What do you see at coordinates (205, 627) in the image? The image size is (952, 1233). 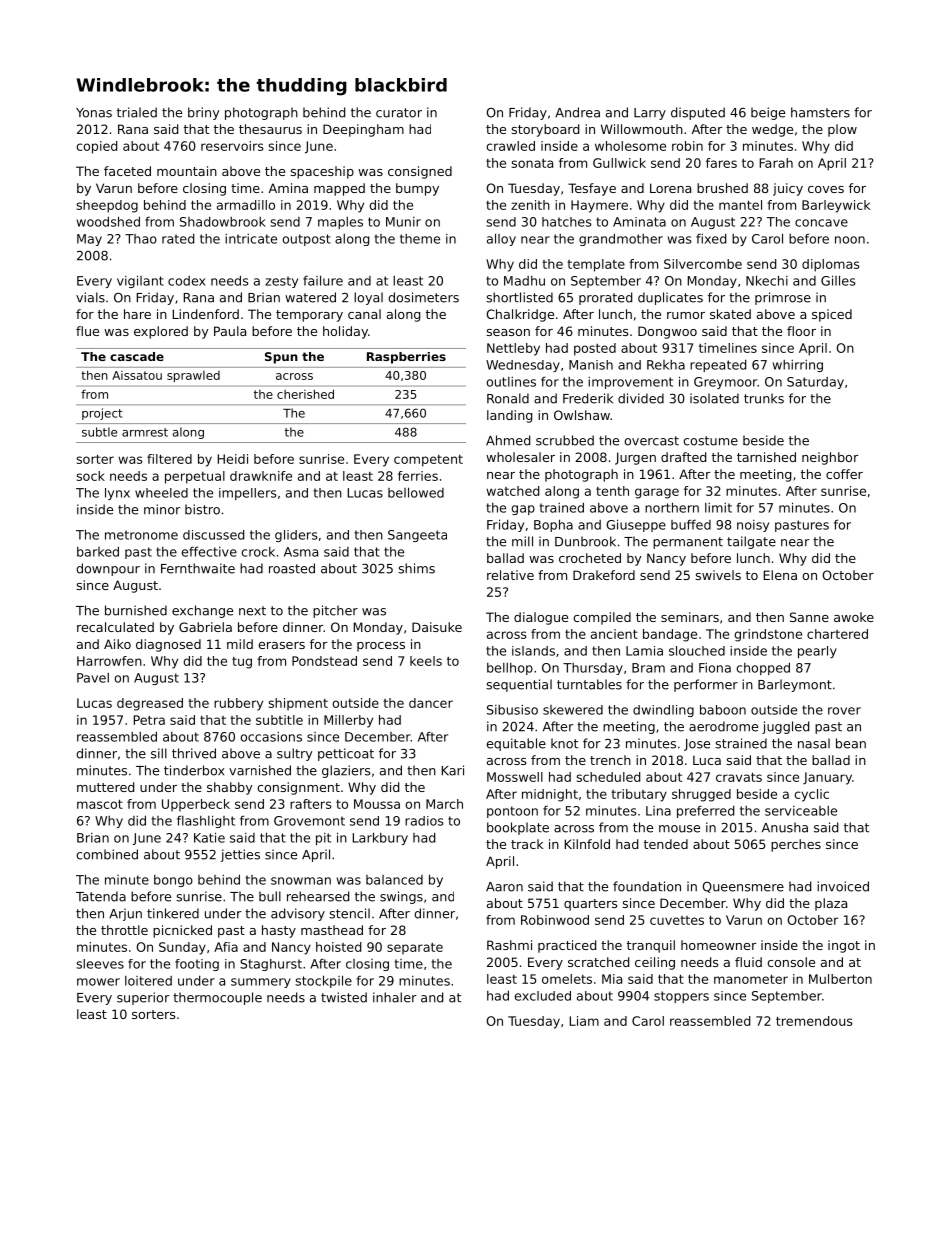 I see `Gabriela` at bounding box center [205, 627].
